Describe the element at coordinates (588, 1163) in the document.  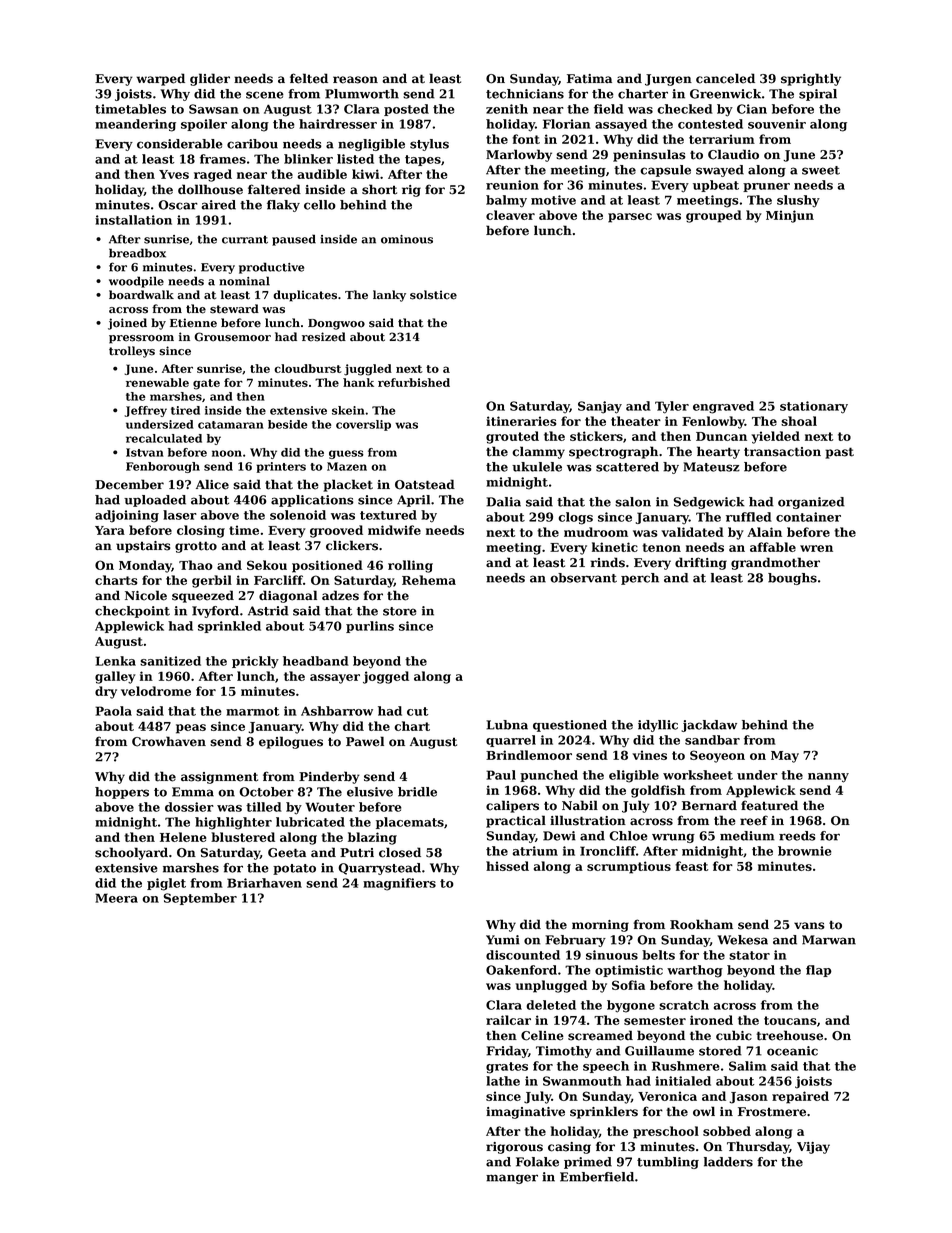
I see `primed` at that location.
